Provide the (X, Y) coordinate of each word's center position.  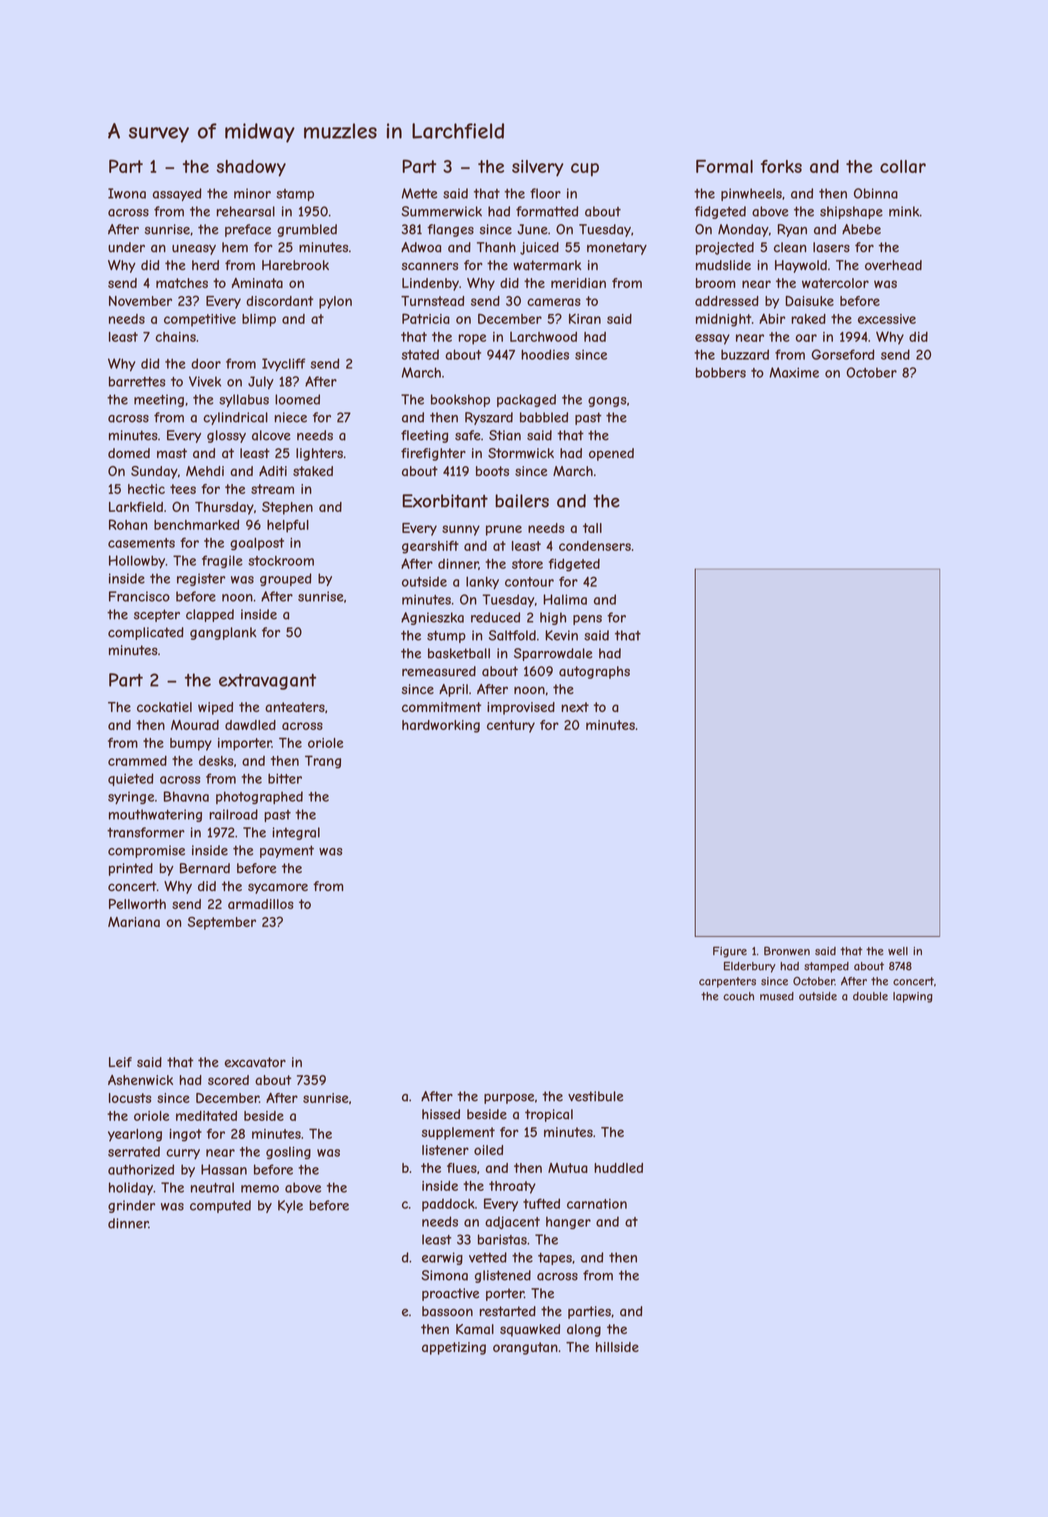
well (898, 951)
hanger (568, 1223)
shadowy (251, 168)
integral (296, 833)
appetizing (454, 1348)
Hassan (224, 1169)
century (511, 726)
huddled (618, 1168)
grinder (131, 1206)
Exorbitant (445, 501)
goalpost (257, 544)
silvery (538, 168)
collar (903, 166)
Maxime (794, 372)
